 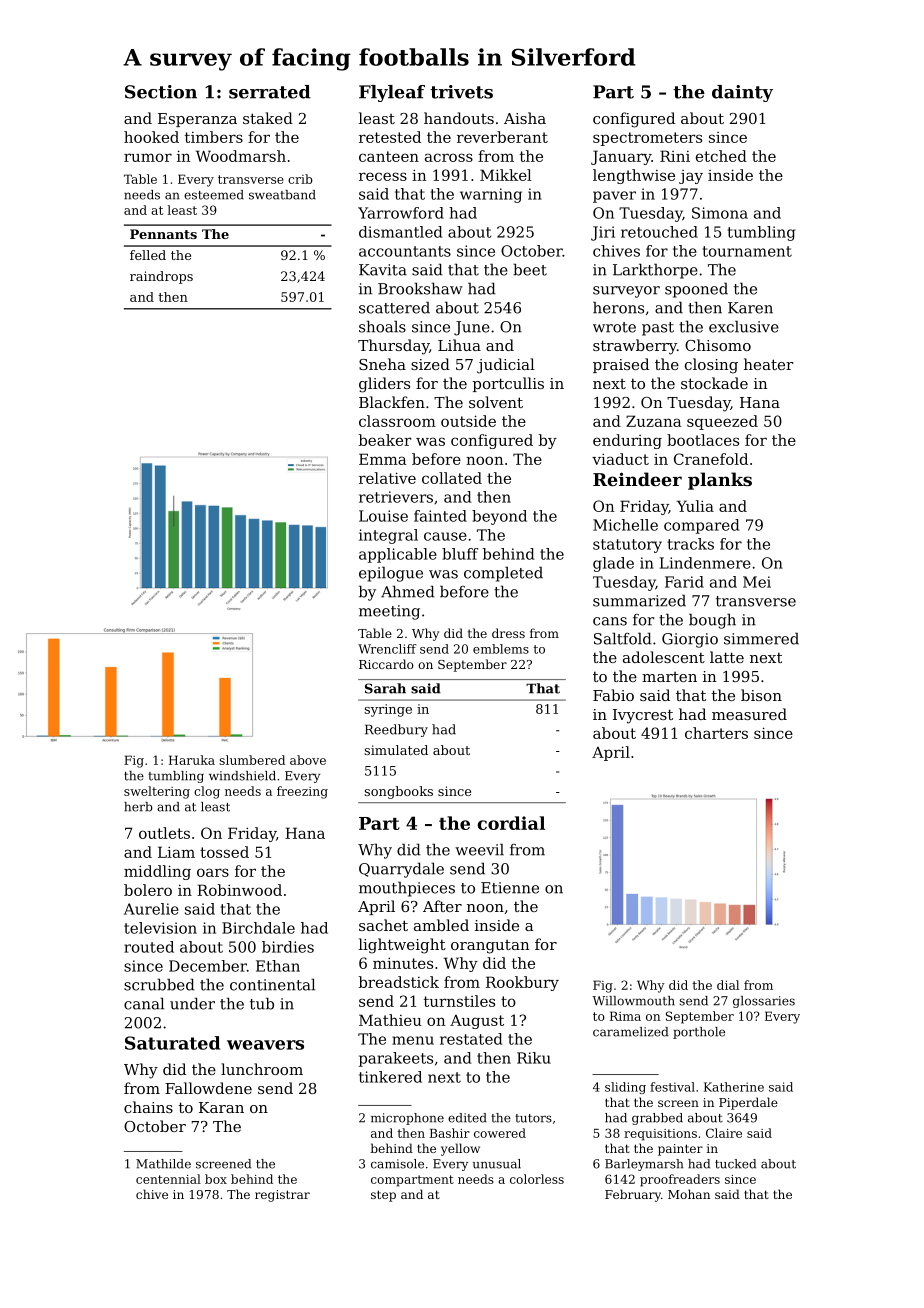 What do you see at coordinates (391, 574) in the screenshot?
I see `epilogue` at bounding box center [391, 574].
